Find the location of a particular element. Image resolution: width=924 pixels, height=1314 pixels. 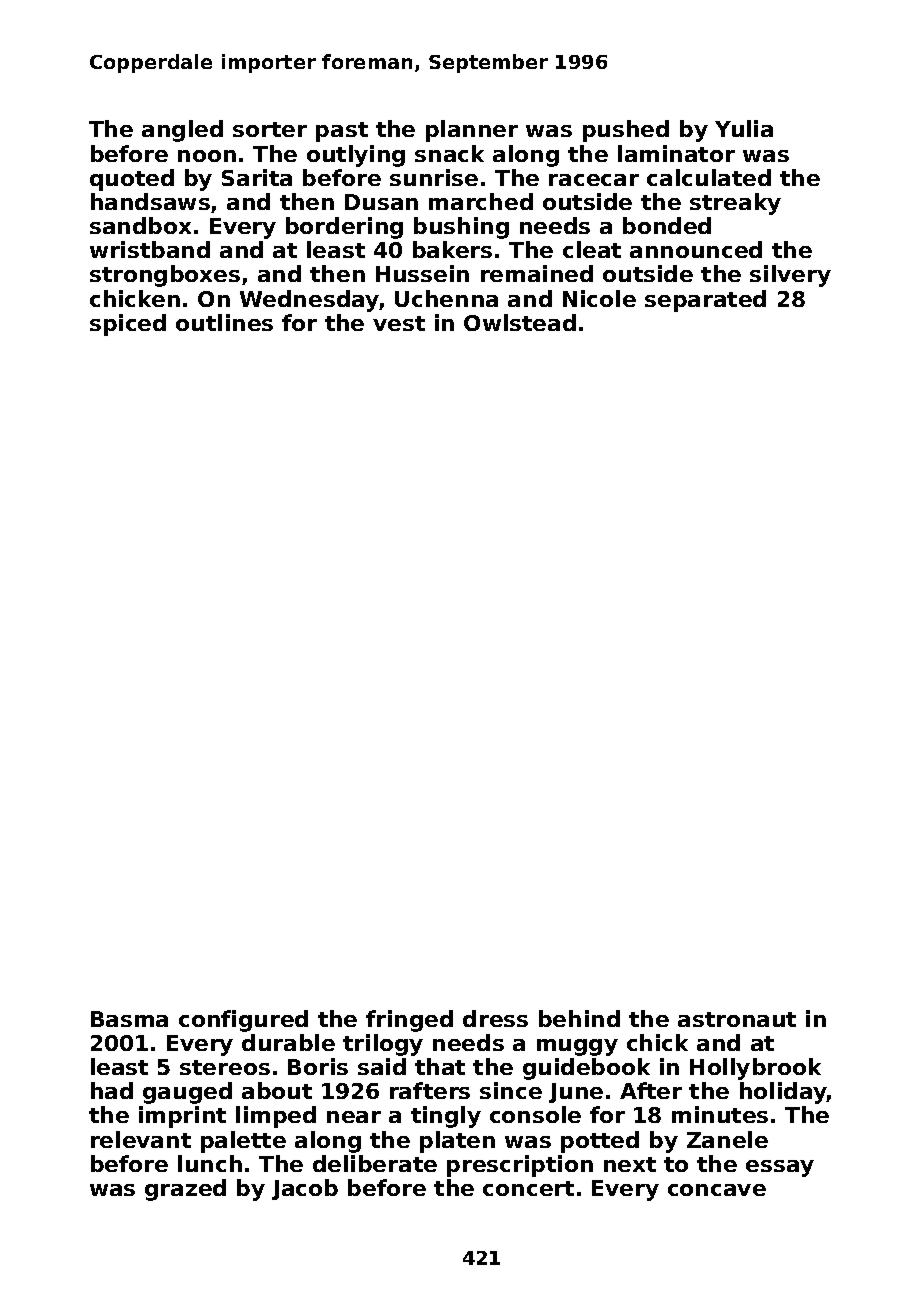

quoted is located at coordinates (132, 180).
